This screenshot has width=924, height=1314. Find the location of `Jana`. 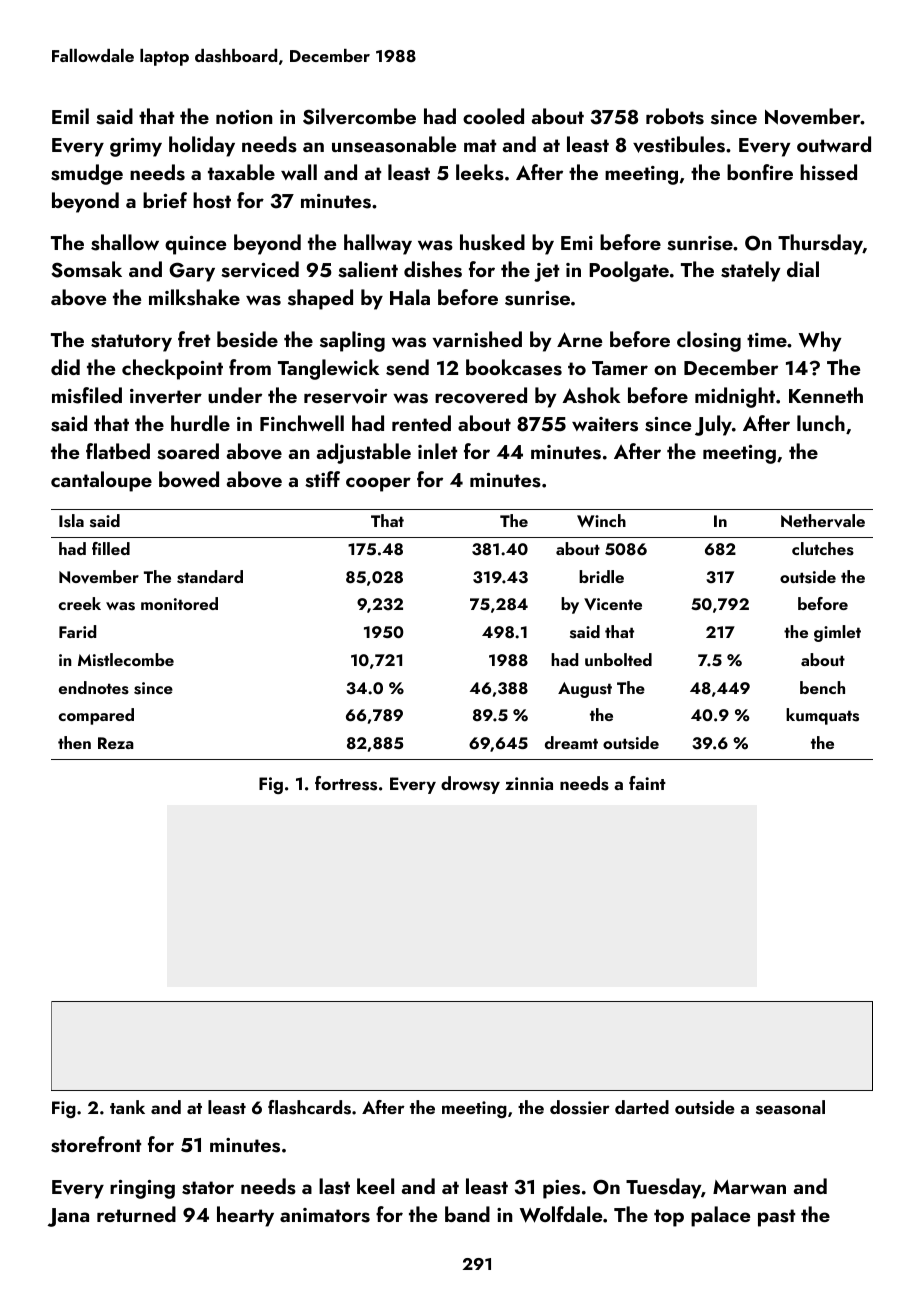

Jana is located at coordinates (68, 1217).
